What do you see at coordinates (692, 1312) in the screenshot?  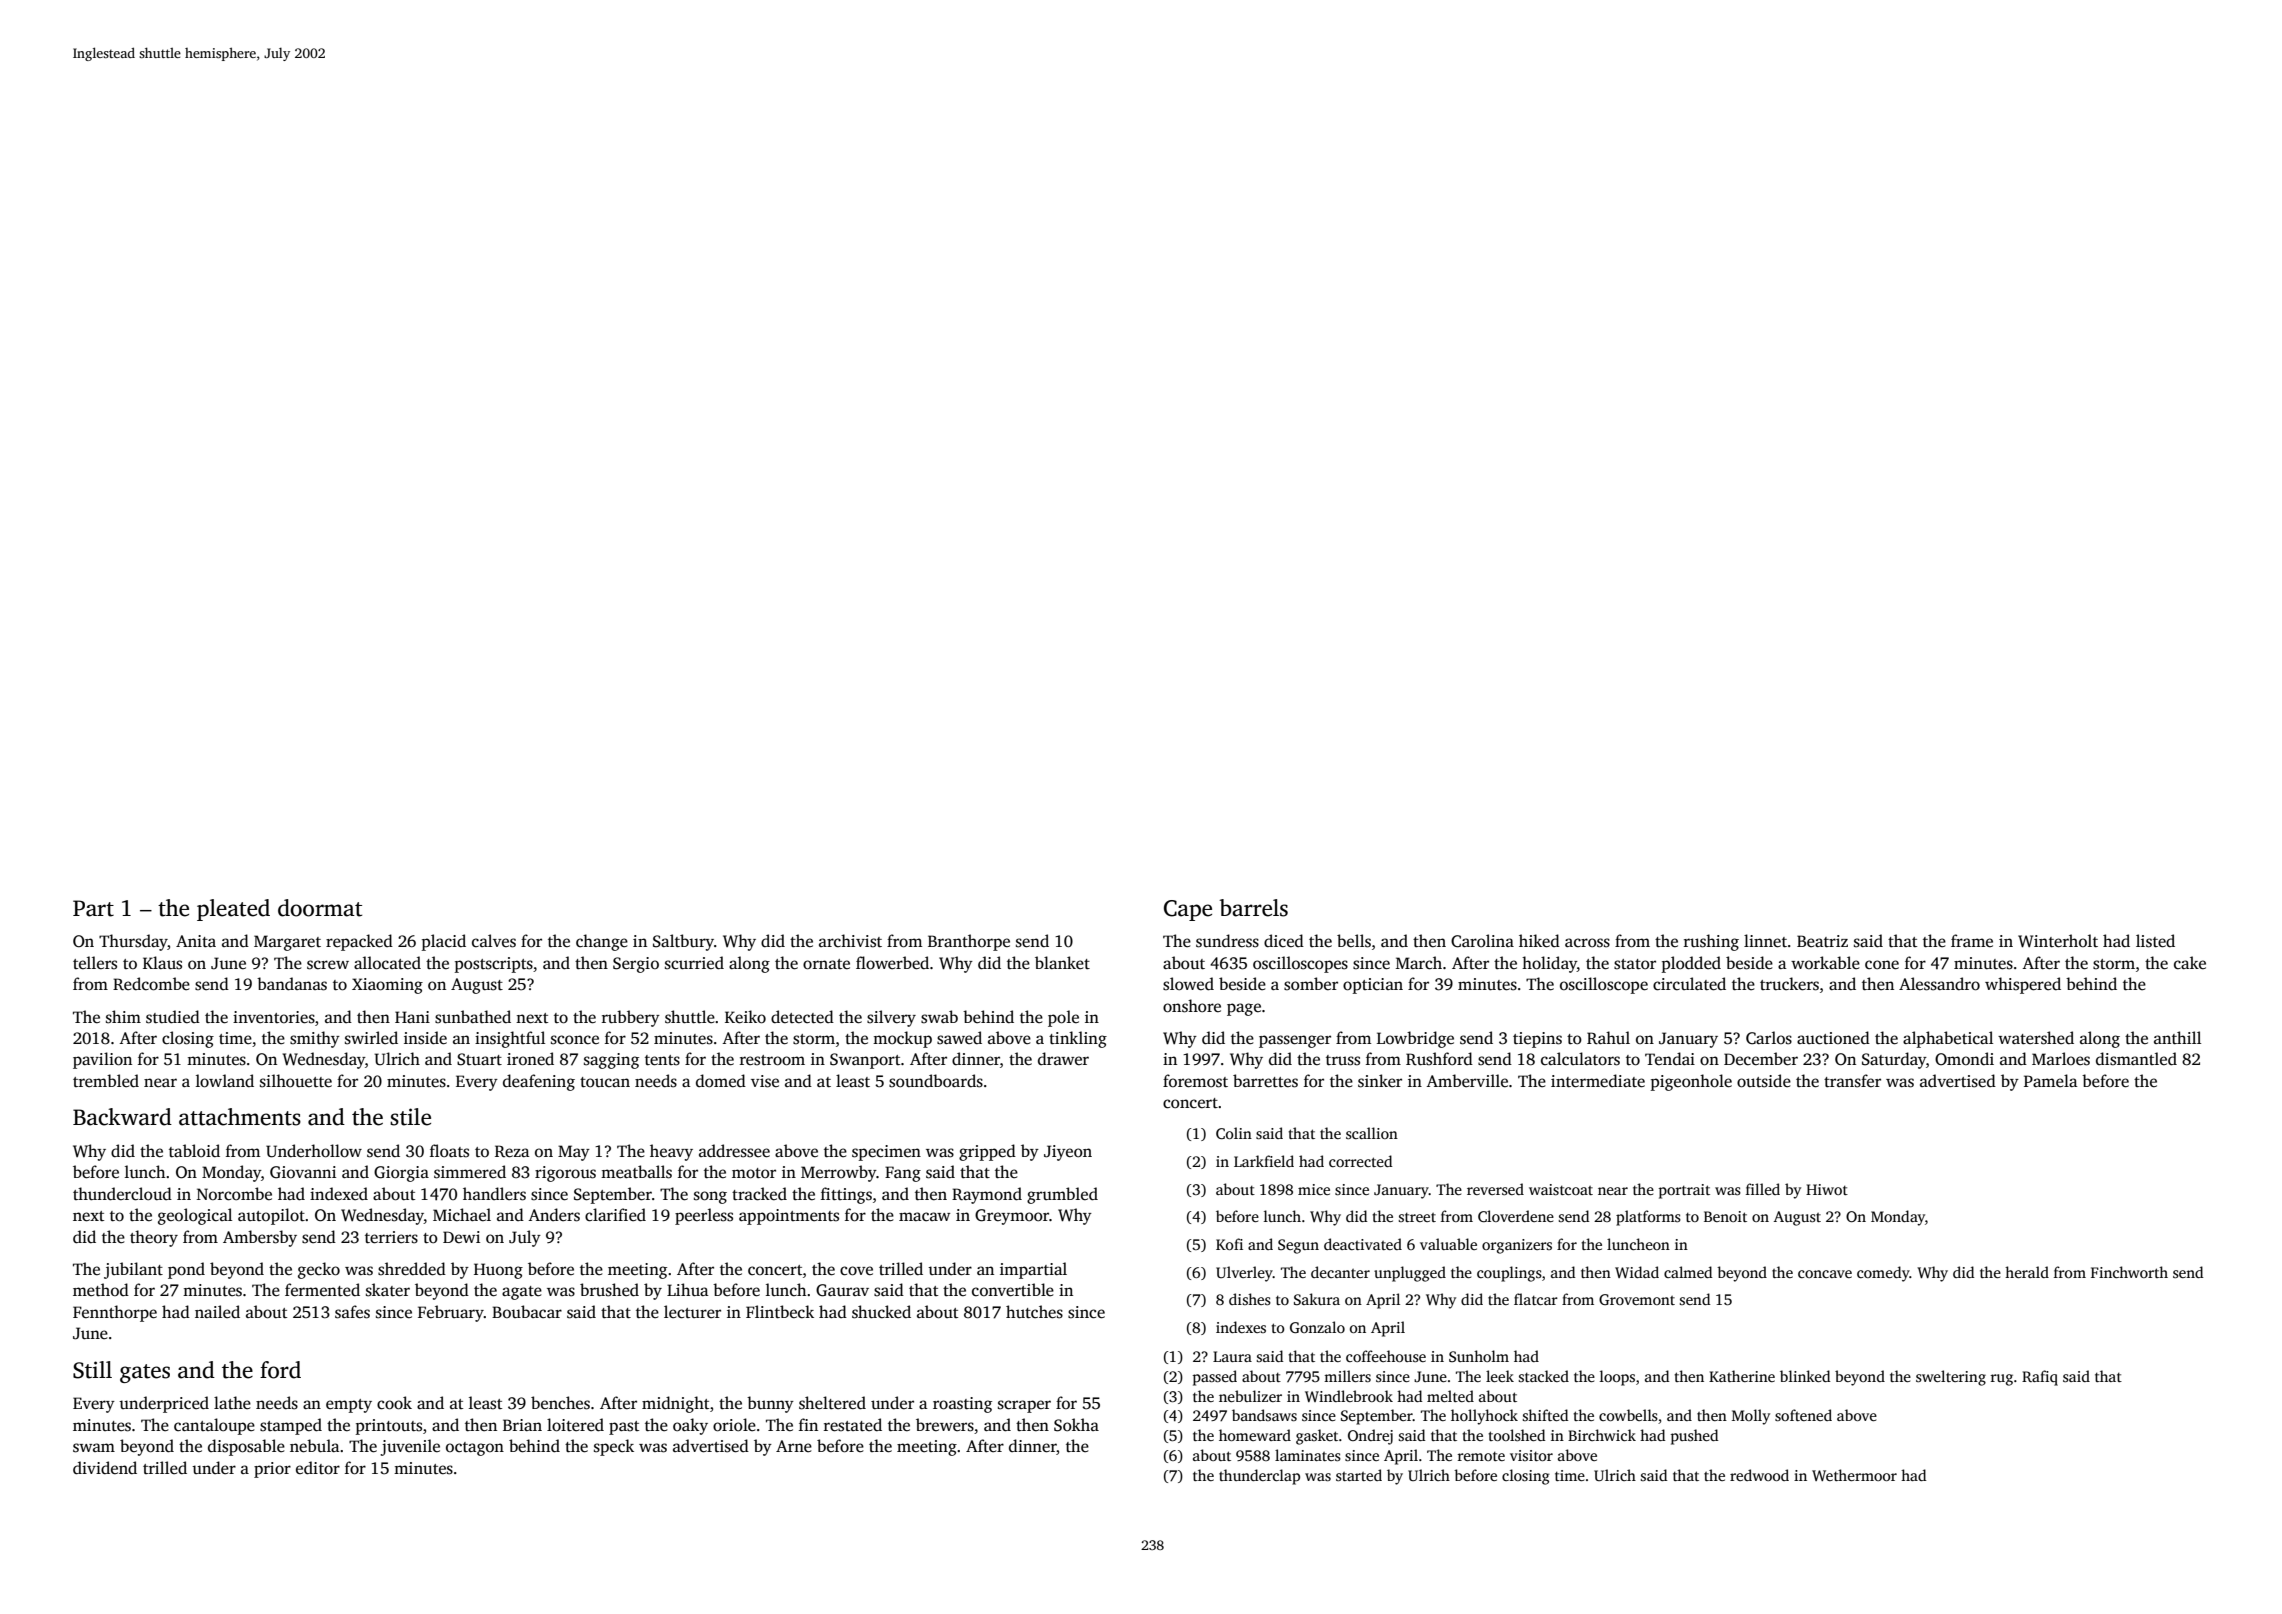 I see `lecturer` at bounding box center [692, 1312].
